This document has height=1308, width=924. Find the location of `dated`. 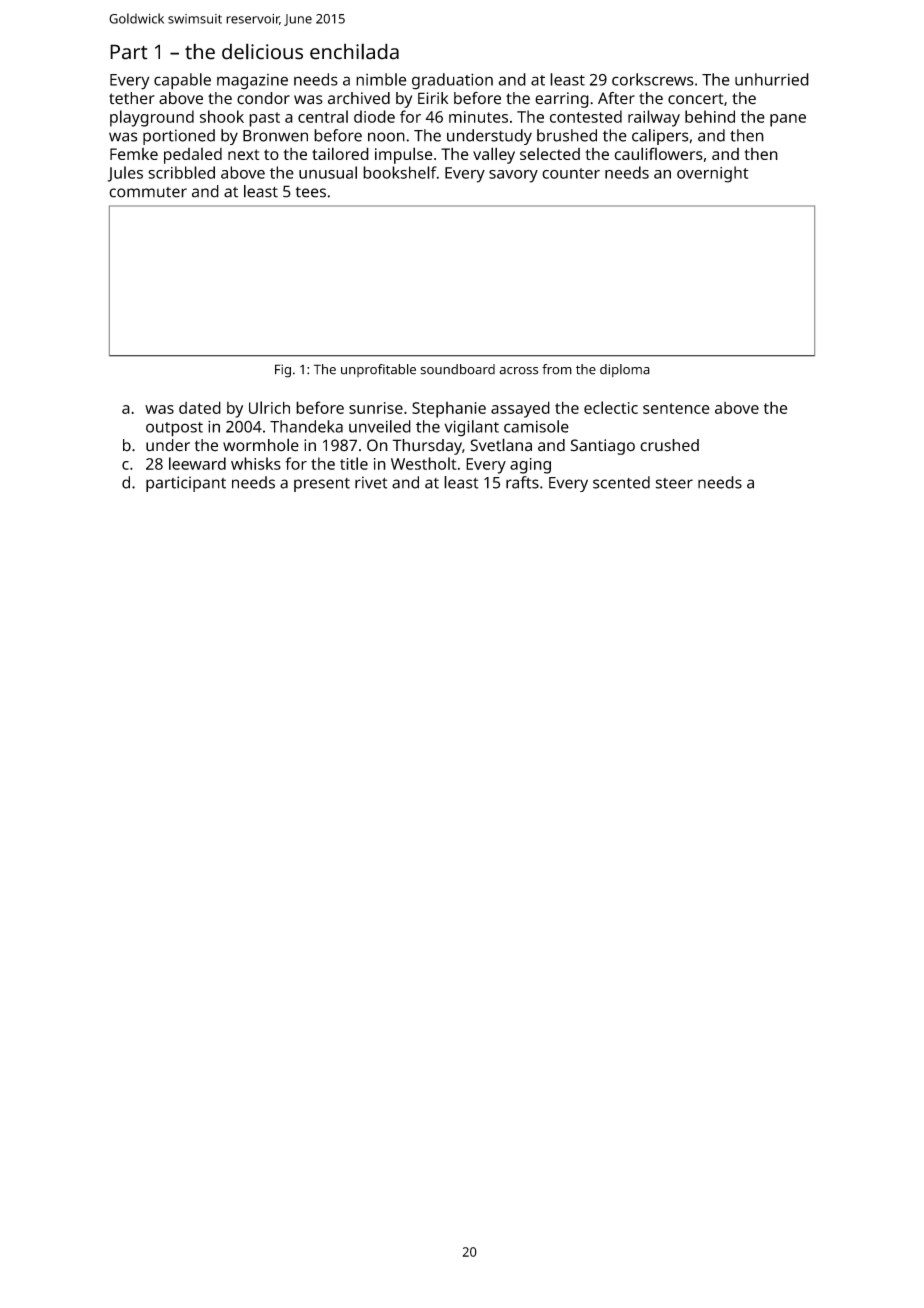

dated is located at coordinates (200, 407).
